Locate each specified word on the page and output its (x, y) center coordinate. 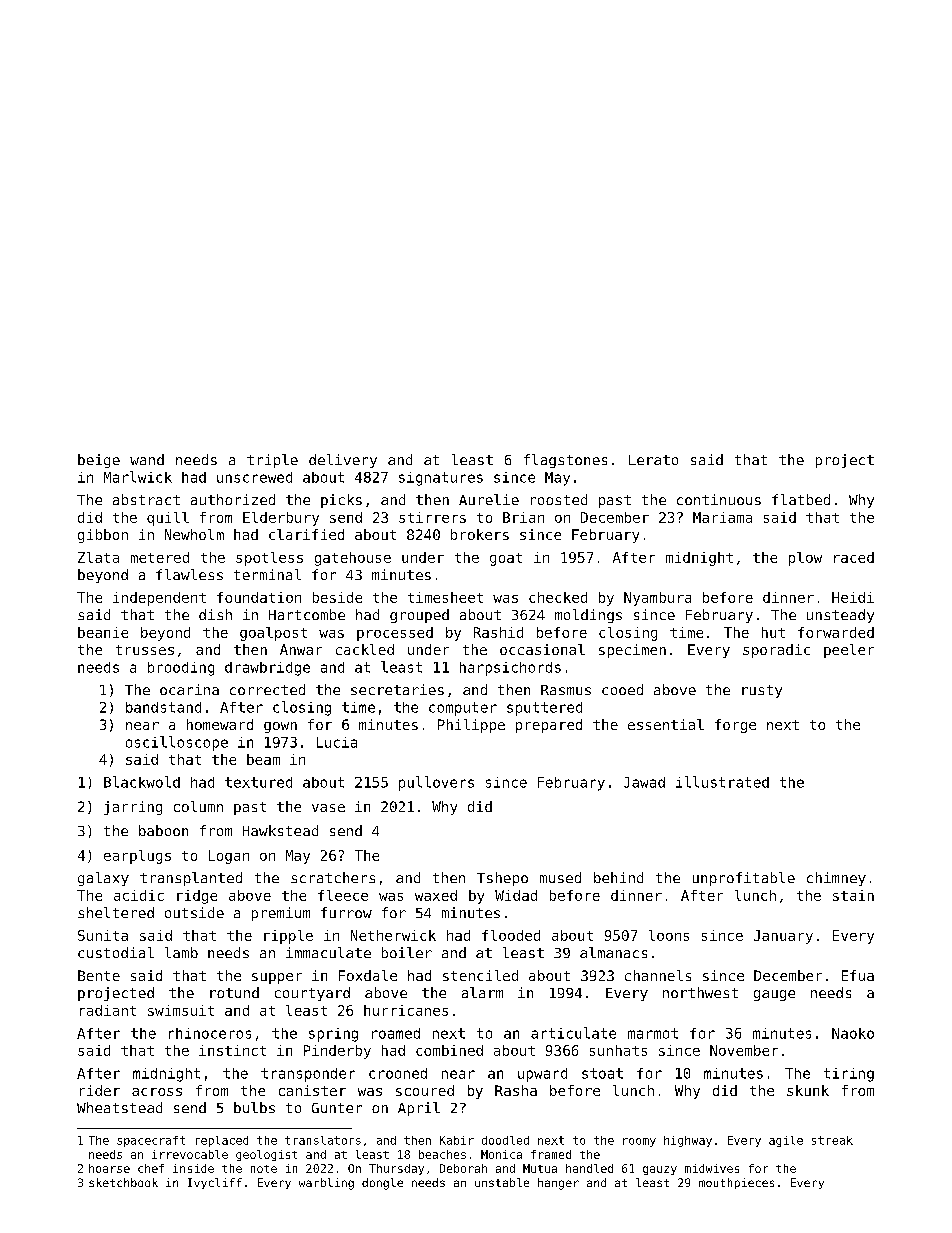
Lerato (653, 460)
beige (99, 461)
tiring (849, 1075)
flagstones (565, 461)
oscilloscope (177, 743)
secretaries (397, 689)
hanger (558, 1184)
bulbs (254, 1107)
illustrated (722, 782)
